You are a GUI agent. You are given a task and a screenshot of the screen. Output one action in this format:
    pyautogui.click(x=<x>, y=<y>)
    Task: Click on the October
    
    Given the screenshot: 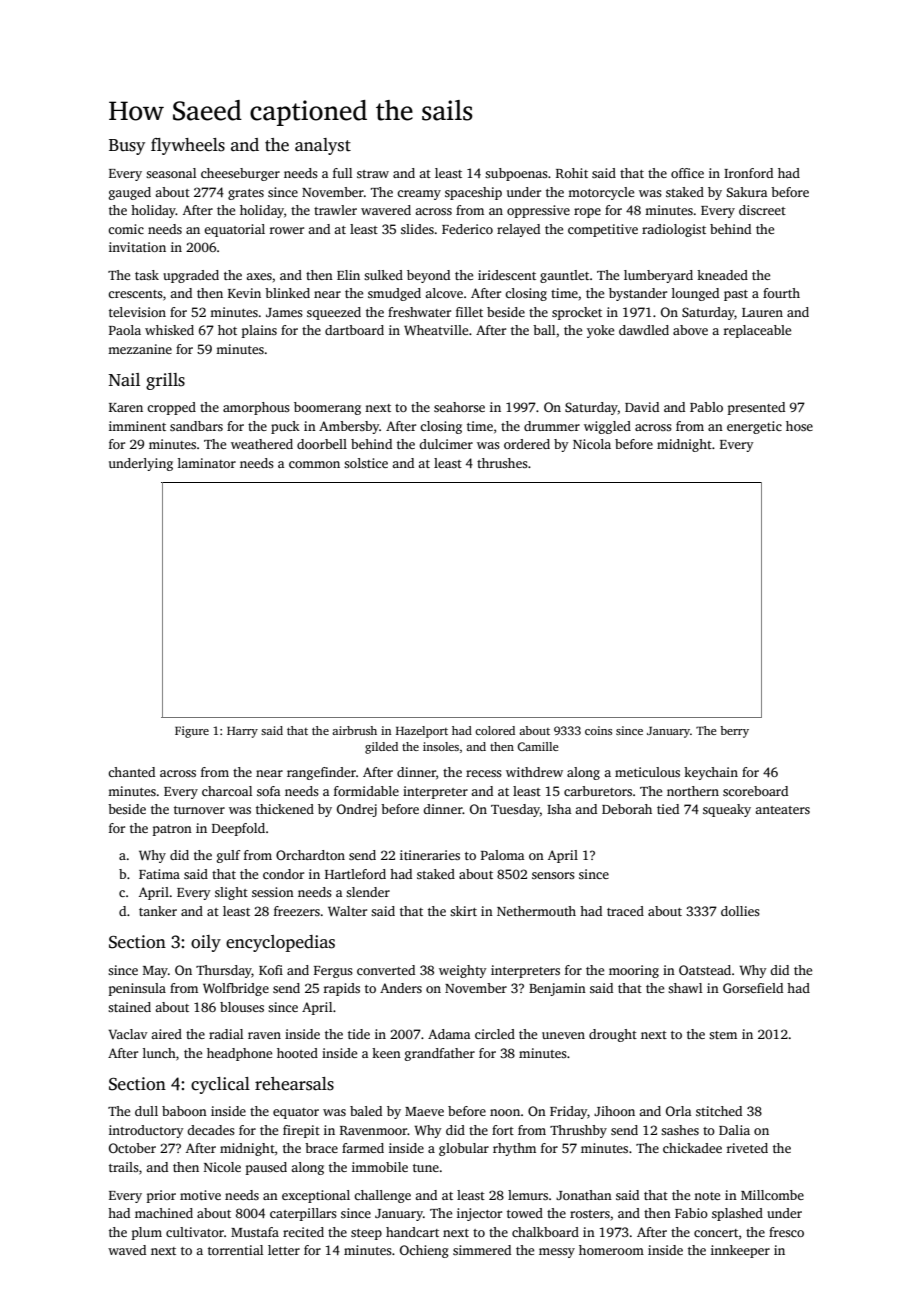 What is the action you would take?
    pyautogui.click(x=132, y=1148)
